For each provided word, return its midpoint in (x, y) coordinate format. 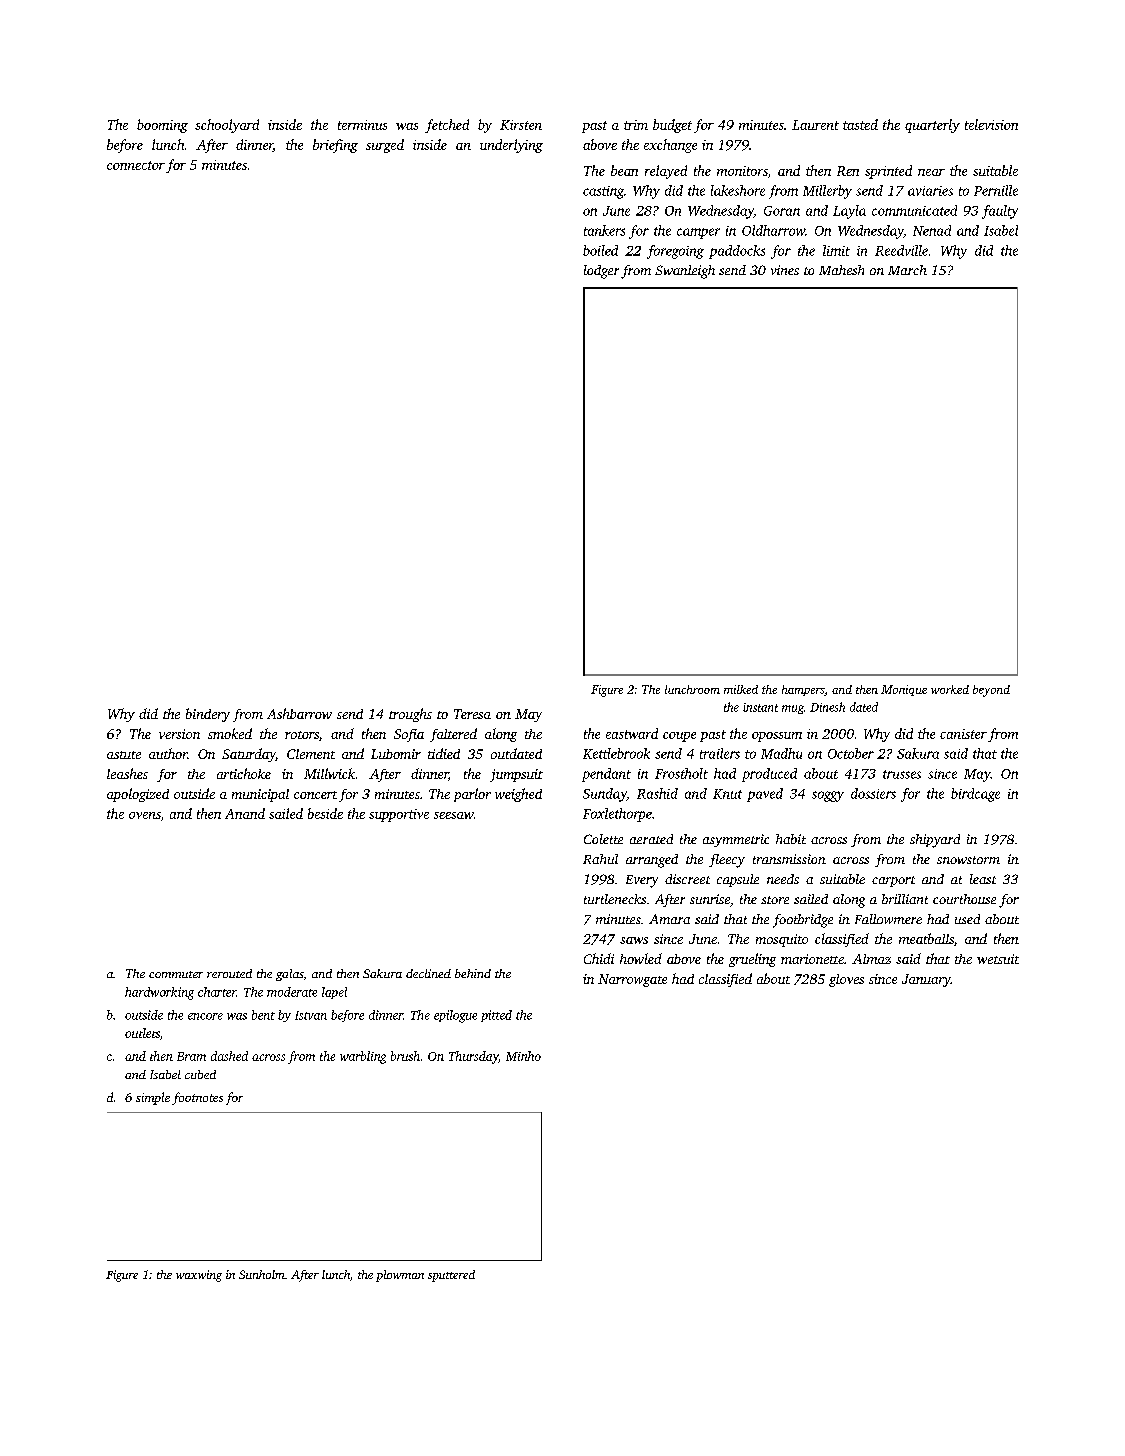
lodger (601, 272)
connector (136, 165)
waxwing (199, 1276)
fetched (447, 126)
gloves (846, 980)
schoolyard (227, 126)
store (775, 900)
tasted (860, 124)
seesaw (454, 815)
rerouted (229, 973)
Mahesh (841, 270)
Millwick (329, 773)
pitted (496, 1016)
